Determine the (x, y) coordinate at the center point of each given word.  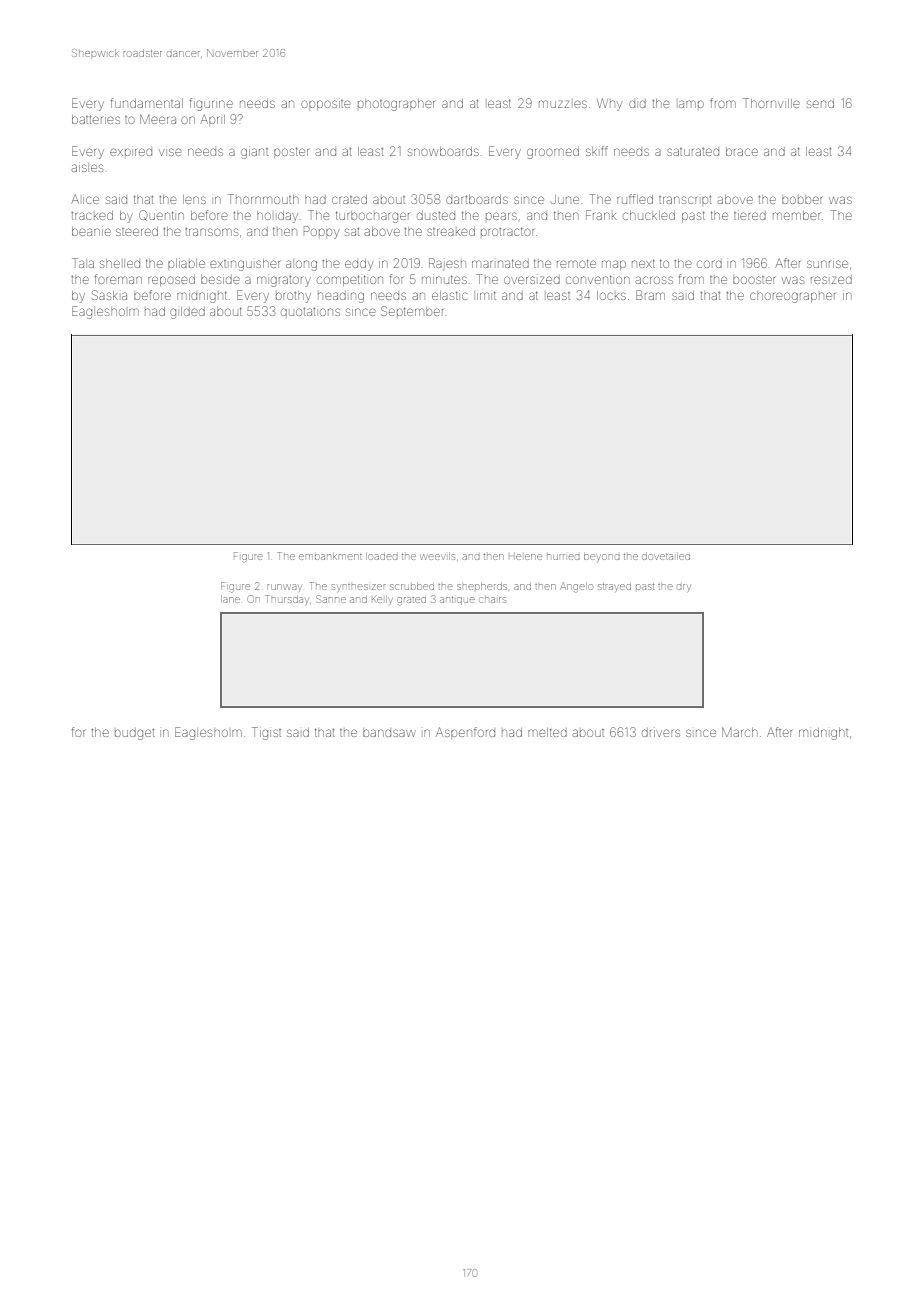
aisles (87, 168)
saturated (693, 152)
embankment (330, 556)
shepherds (482, 586)
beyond (601, 557)
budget (134, 734)
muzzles (563, 104)
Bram (650, 295)
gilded (187, 313)
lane (230, 599)
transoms (211, 232)
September (412, 311)
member (796, 215)
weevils (438, 556)
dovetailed (666, 556)
